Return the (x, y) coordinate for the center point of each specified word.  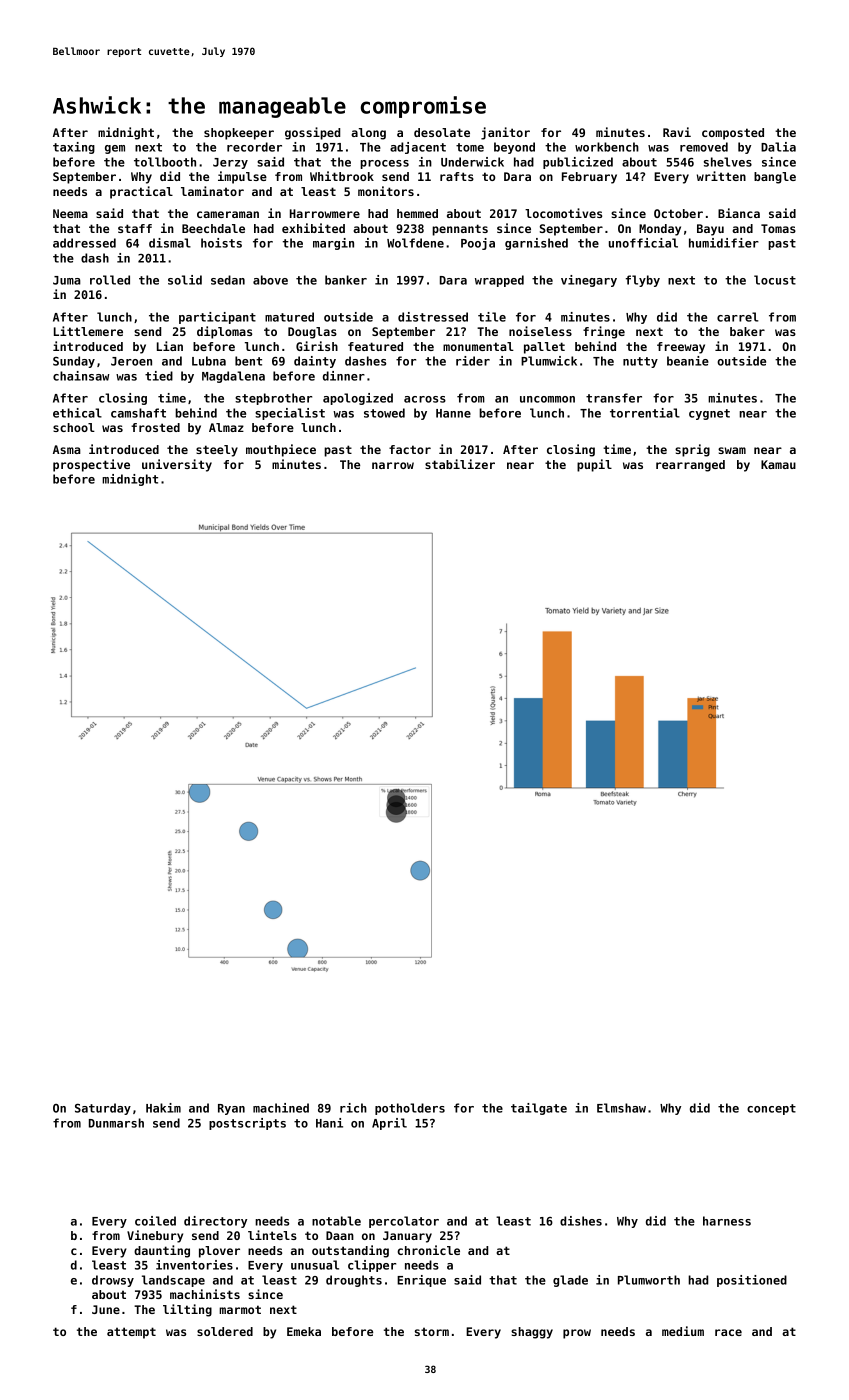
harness (727, 1221)
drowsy (113, 1281)
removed (704, 147)
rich (353, 1108)
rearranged (690, 466)
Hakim (163, 1108)
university (177, 465)
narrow (393, 465)
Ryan (231, 1109)
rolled (110, 280)
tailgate (539, 1109)
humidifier (724, 243)
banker (346, 280)
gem (115, 149)
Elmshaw (621, 1108)
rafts (457, 176)
